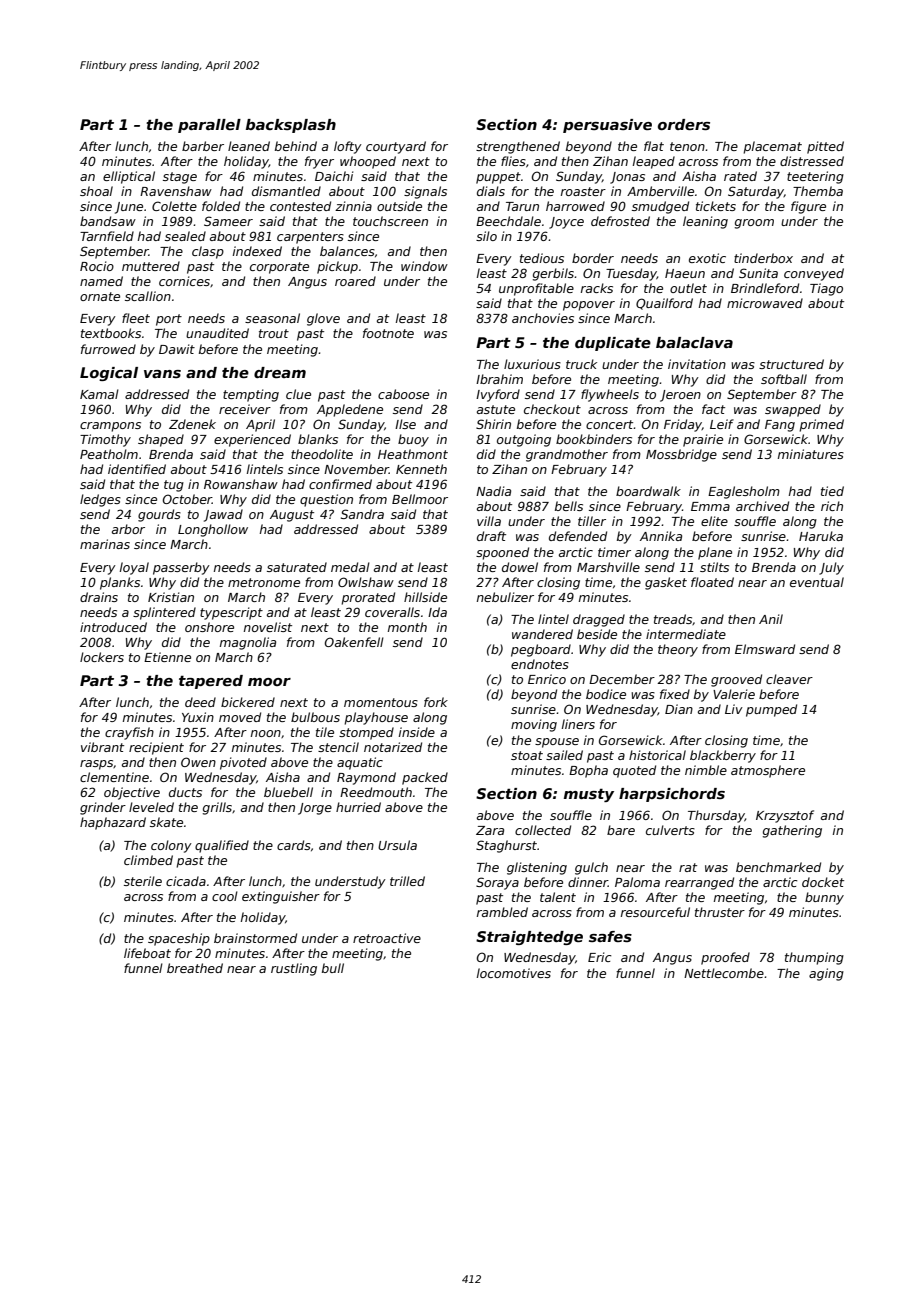 Image resolution: width=924 pixels, height=1308 pixels. Describe the element at coordinates (825, 147) in the image. I see `pitted` at that location.
